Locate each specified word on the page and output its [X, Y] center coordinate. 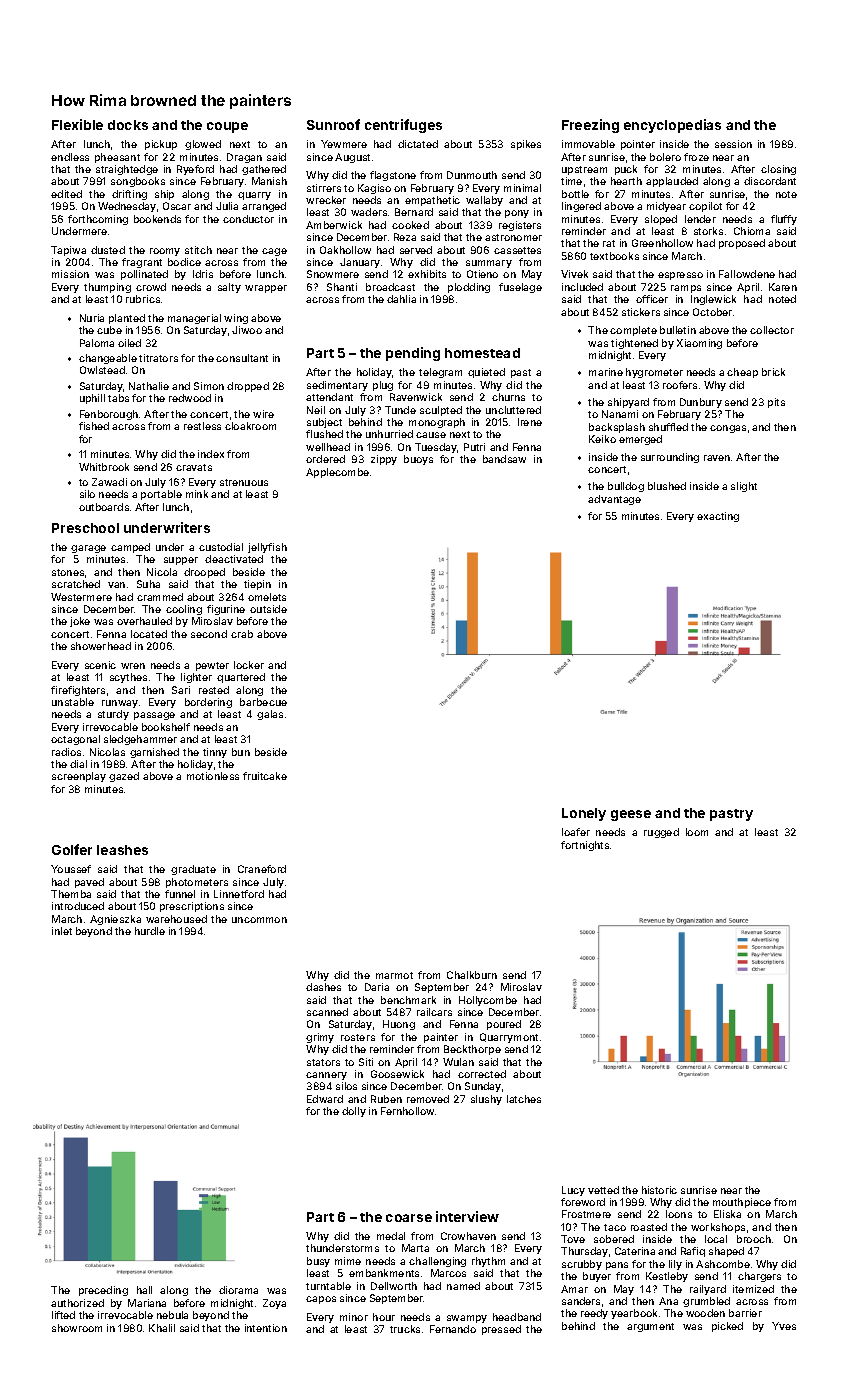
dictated [418, 144]
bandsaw [504, 459]
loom [697, 832]
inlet [62, 931]
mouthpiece [742, 1203]
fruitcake [265, 776]
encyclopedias [672, 126]
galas [270, 715]
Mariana [147, 1303]
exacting [718, 517]
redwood [190, 398]
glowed [203, 145]
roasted [649, 1227]
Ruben [386, 1099]
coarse [409, 1218]
